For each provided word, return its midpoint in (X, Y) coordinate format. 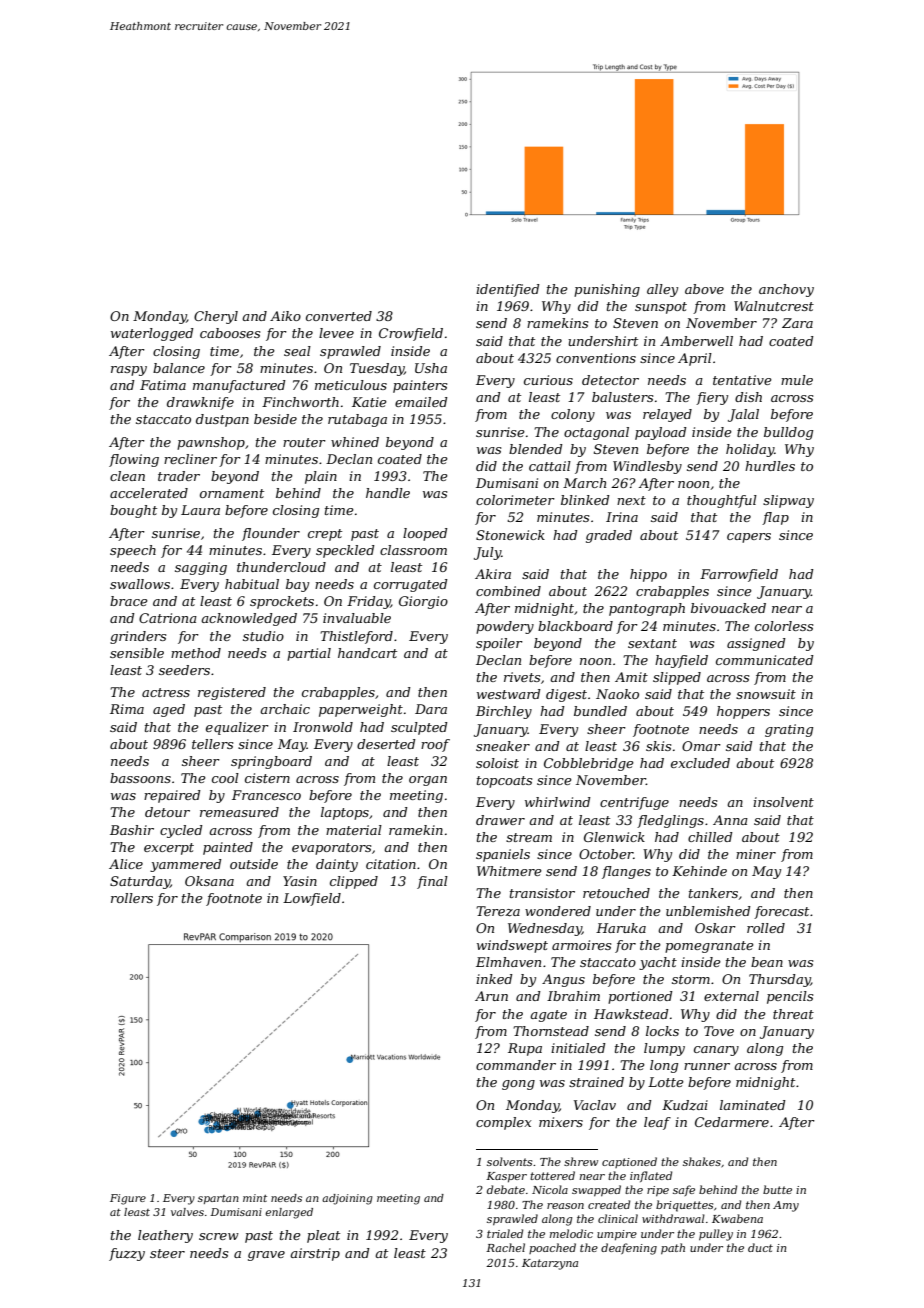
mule (797, 380)
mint (255, 1198)
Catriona (168, 618)
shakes (702, 1161)
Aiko (285, 316)
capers (749, 538)
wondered (558, 911)
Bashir (132, 830)
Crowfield (411, 334)
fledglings (670, 821)
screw (219, 1236)
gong (518, 1085)
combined (508, 591)
